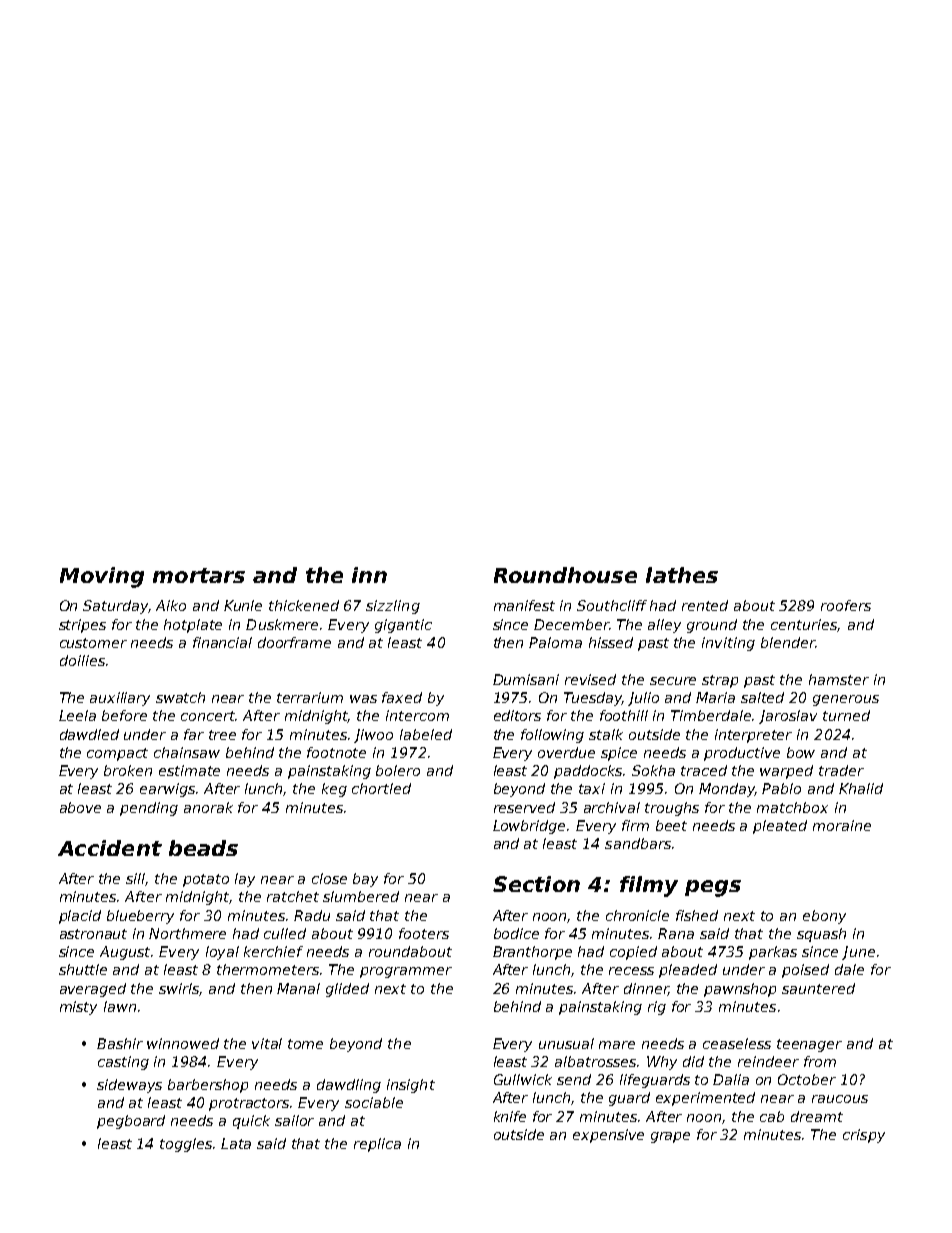  I want to click on crispy, so click(864, 1136).
